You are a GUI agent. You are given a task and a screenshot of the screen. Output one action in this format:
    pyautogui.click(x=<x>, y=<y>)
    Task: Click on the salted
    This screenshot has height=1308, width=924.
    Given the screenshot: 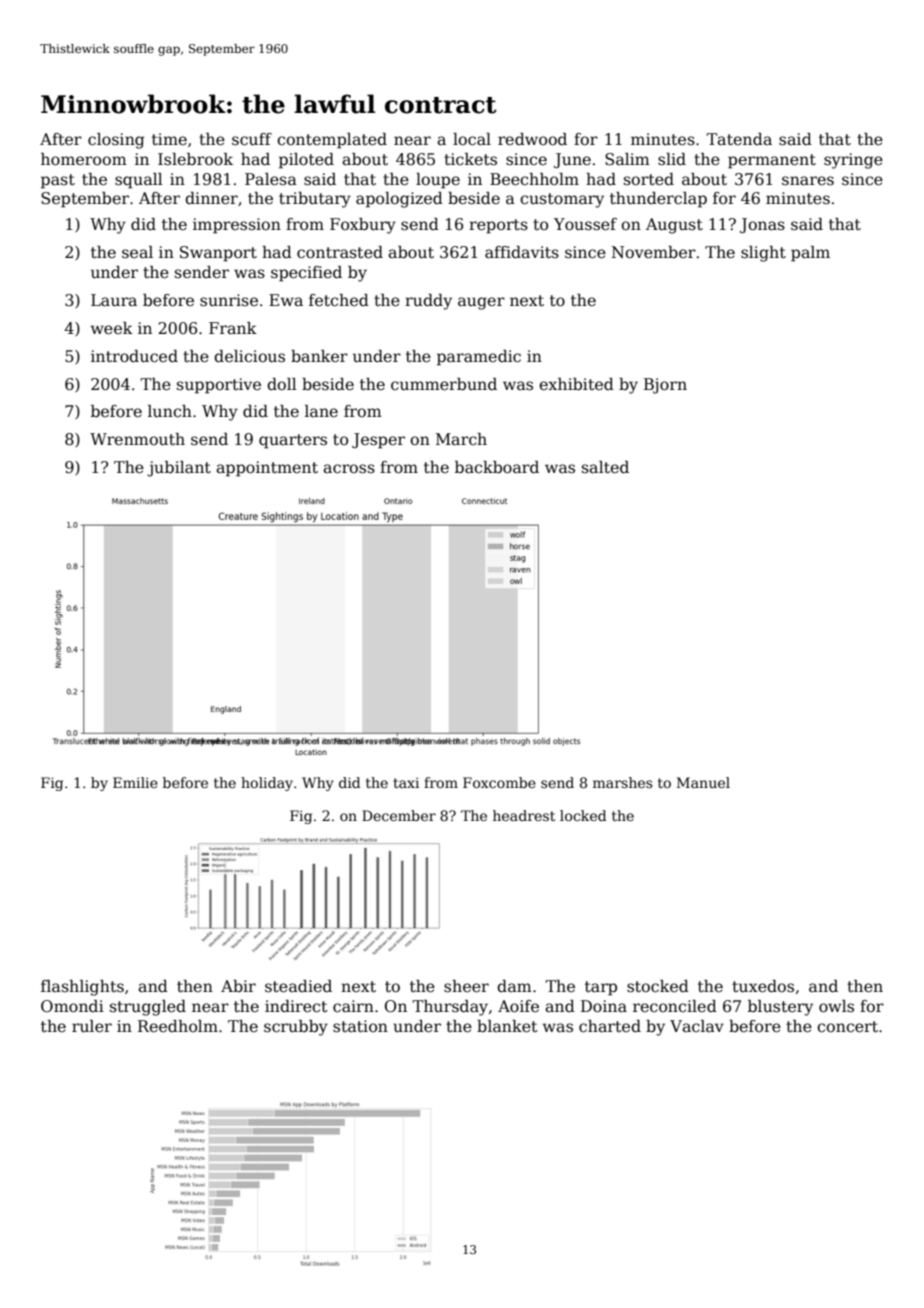 What is the action you would take?
    pyautogui.click(x=605, y=467)
